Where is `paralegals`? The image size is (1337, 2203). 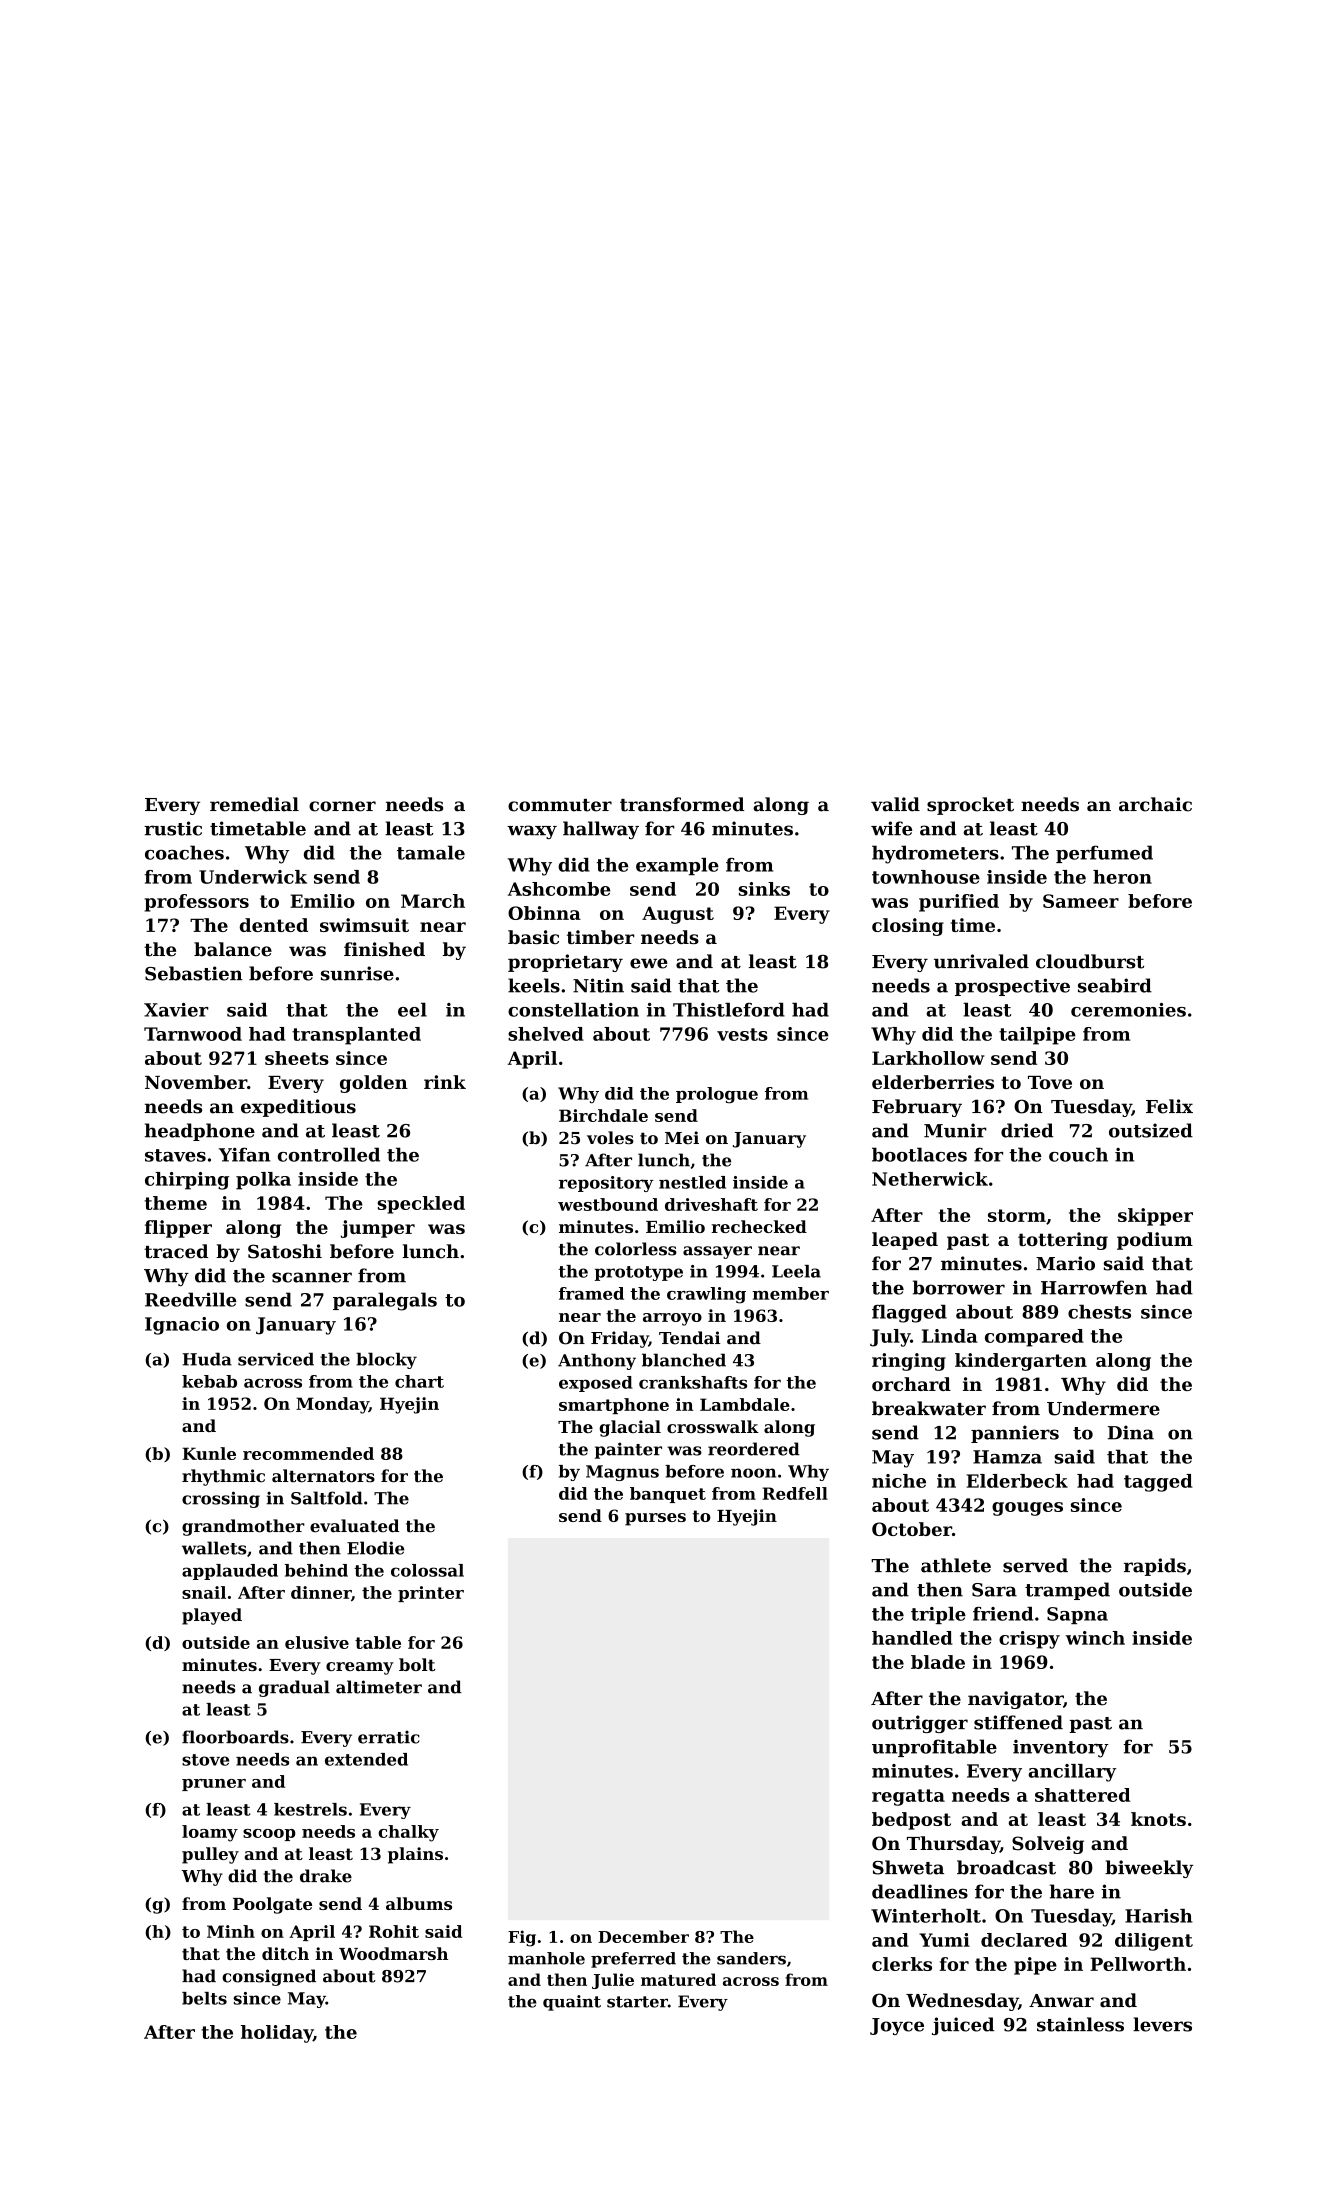
paralegals is located at coordinates (385, 1301).
